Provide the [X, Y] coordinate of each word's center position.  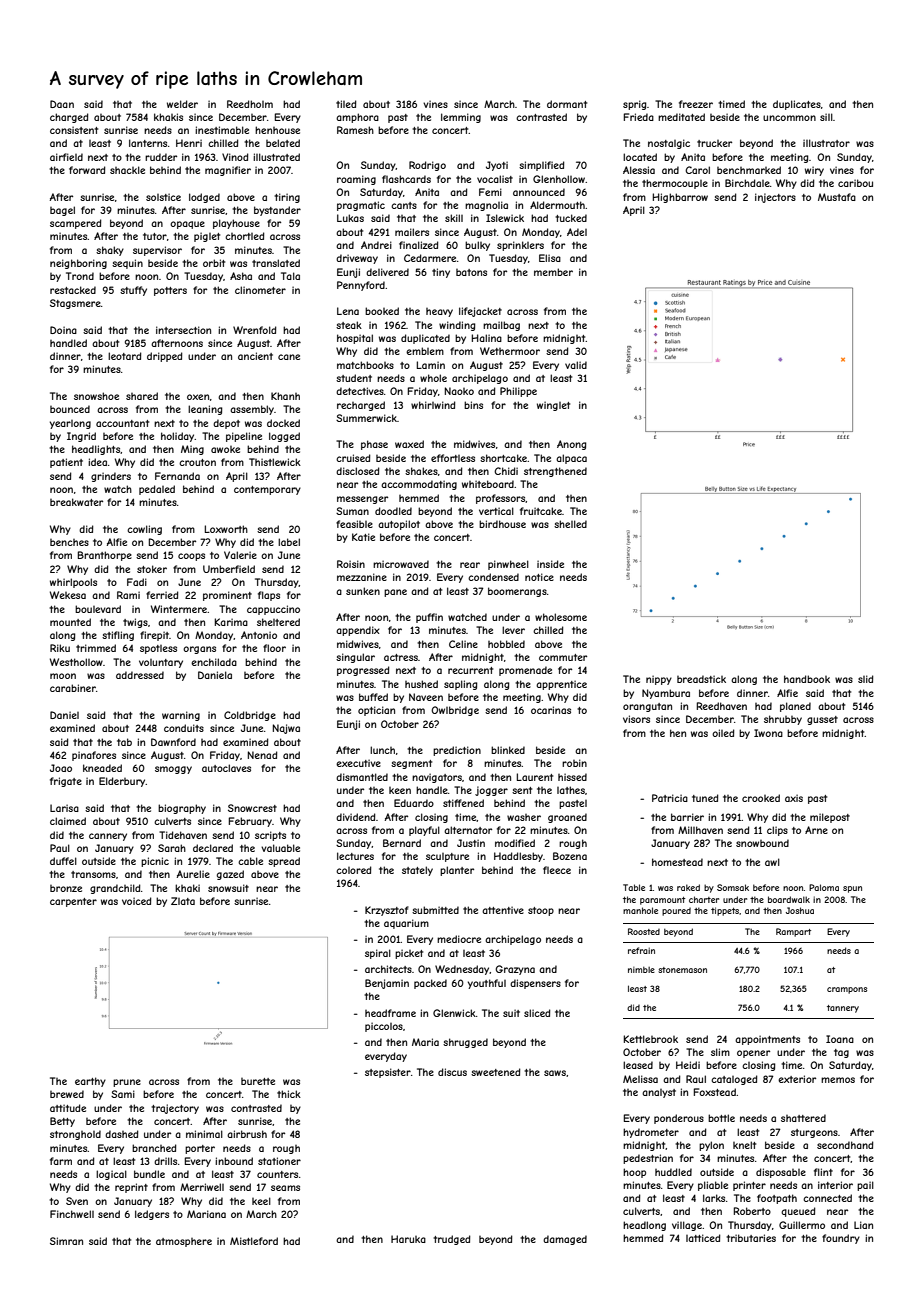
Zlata [183, 901]
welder [182, 104]
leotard [125, 356]
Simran [66, 1241]
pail [865, 1186]
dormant [567, 104]
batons [471, 272]
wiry [814, 171]
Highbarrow [680, 198]
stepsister [388, 1073]
